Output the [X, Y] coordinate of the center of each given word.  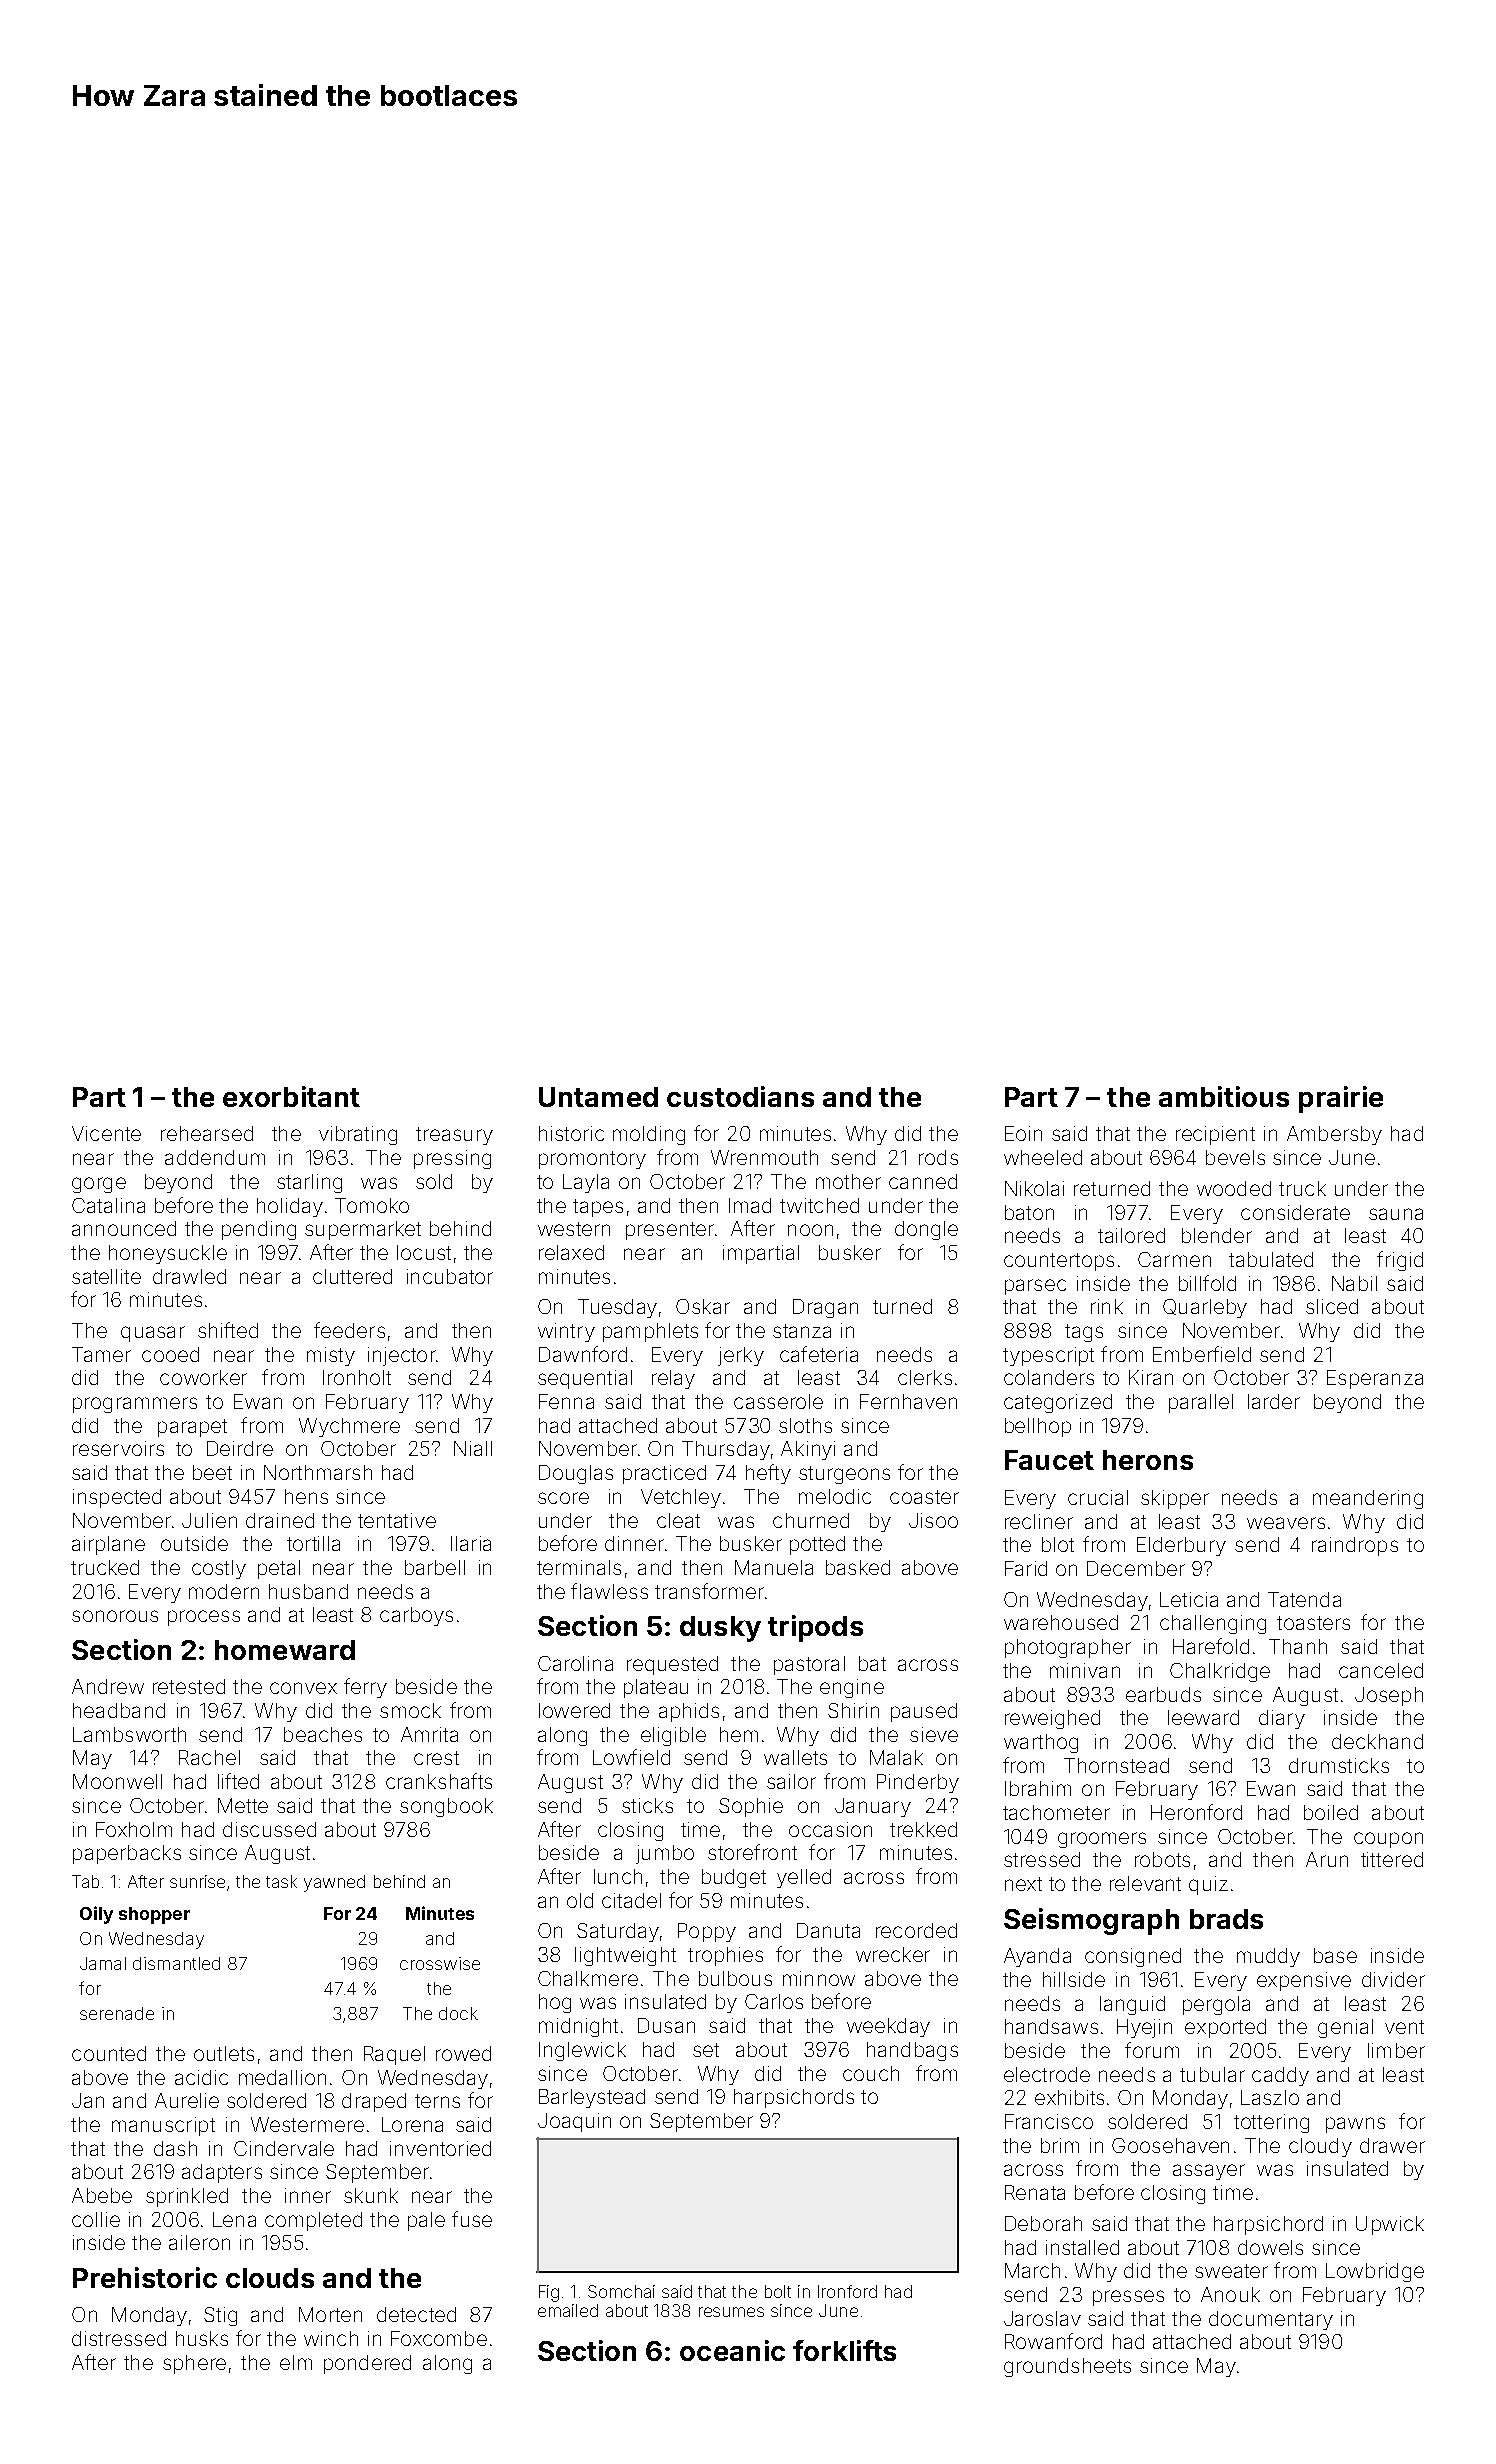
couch [871, 2073]
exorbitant [291, 1096]
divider [1393, 1979]
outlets [224, 2053]
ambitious [1224, 1096]
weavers [1286, 1523]
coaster [924, 1497]
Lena [234, 2219]
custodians [740, 1096]
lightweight [625, 1956]
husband [308, 1591]
